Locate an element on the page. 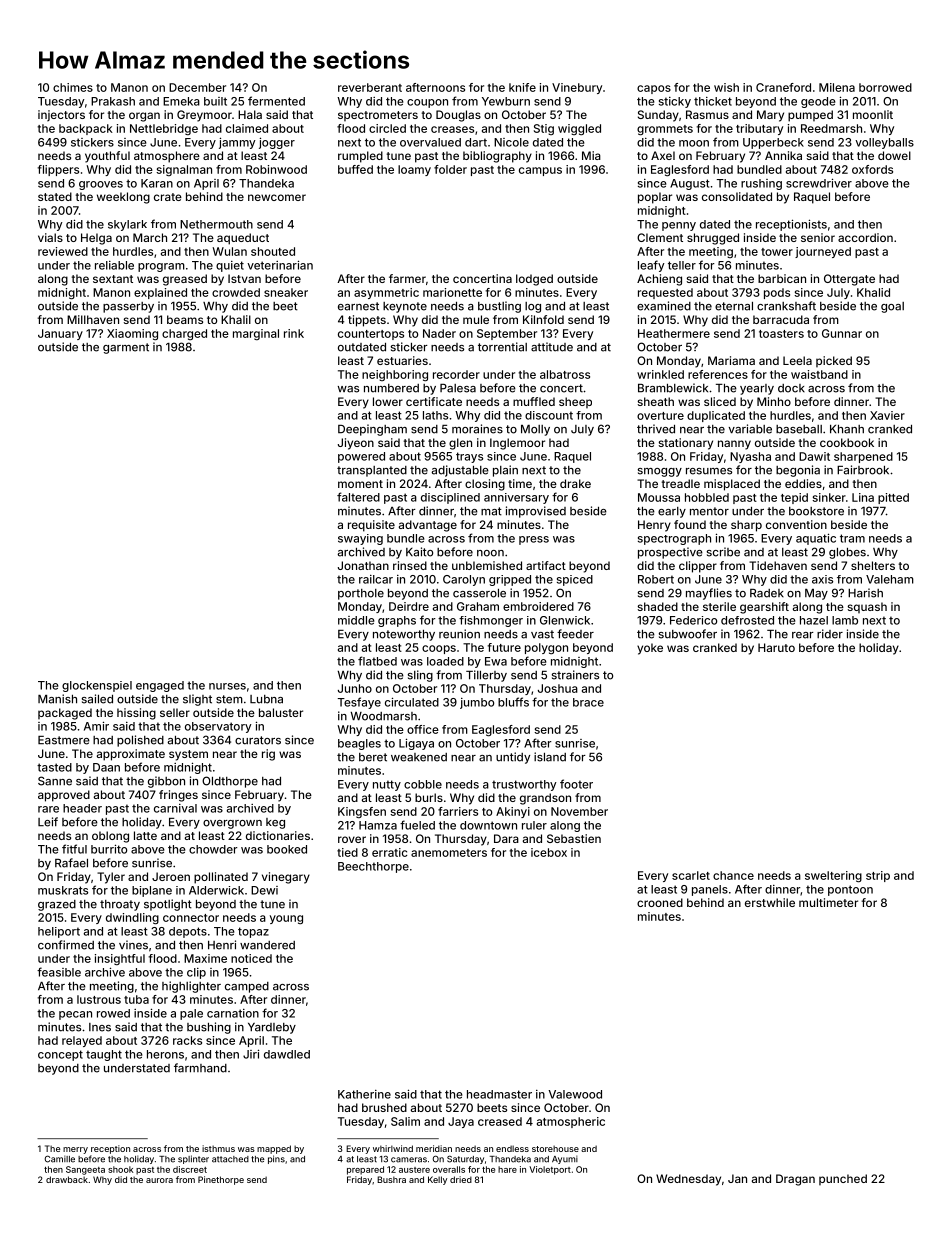 Image resolution: width=952 pixels, height=1233 pixels. creases is located at coordinates (452, 129).
